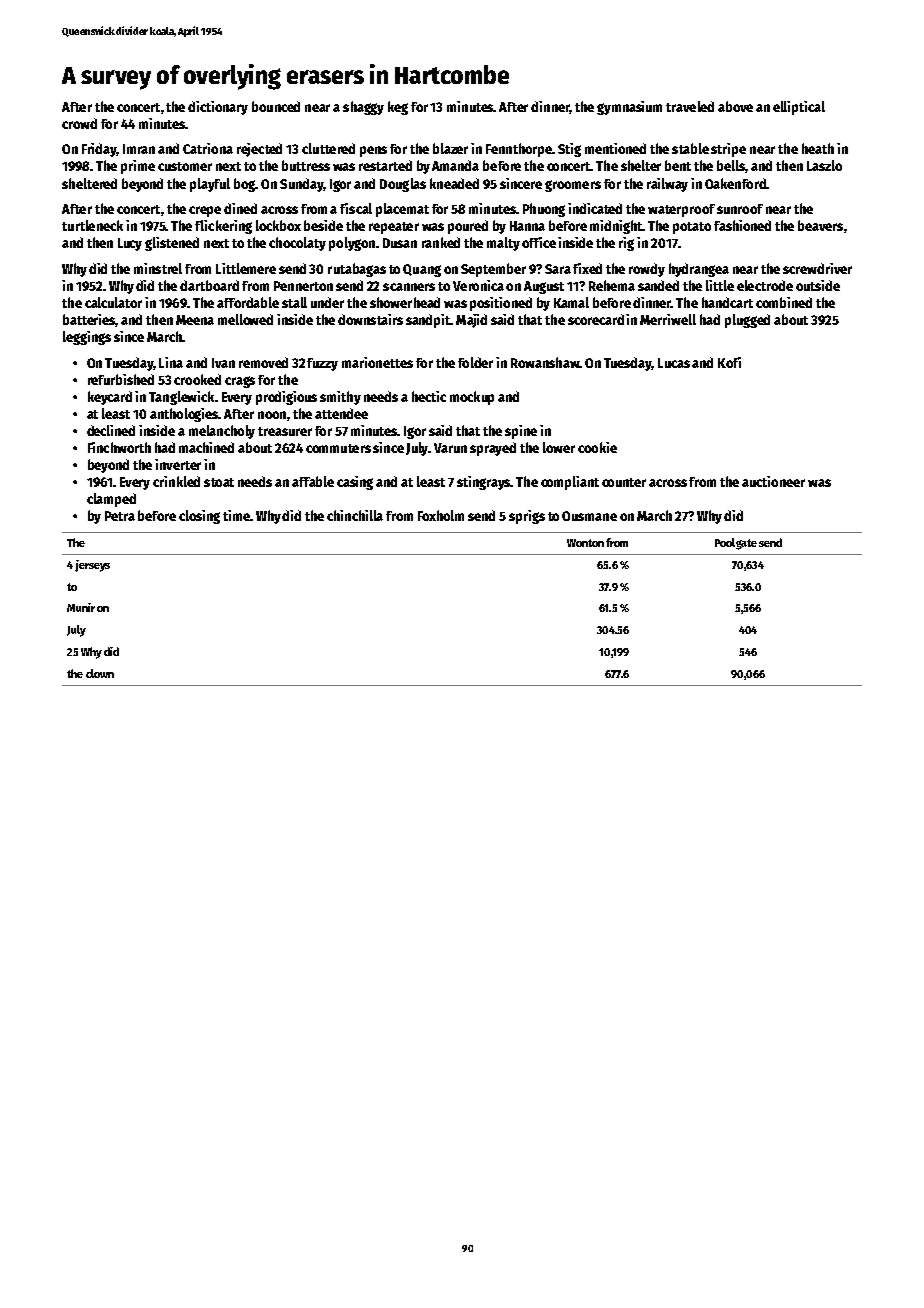 The image size is (924, 1308). What do you see at coordinates (176, 481) in the page?
I see `crinkled` at bounding box center [176, 481].
